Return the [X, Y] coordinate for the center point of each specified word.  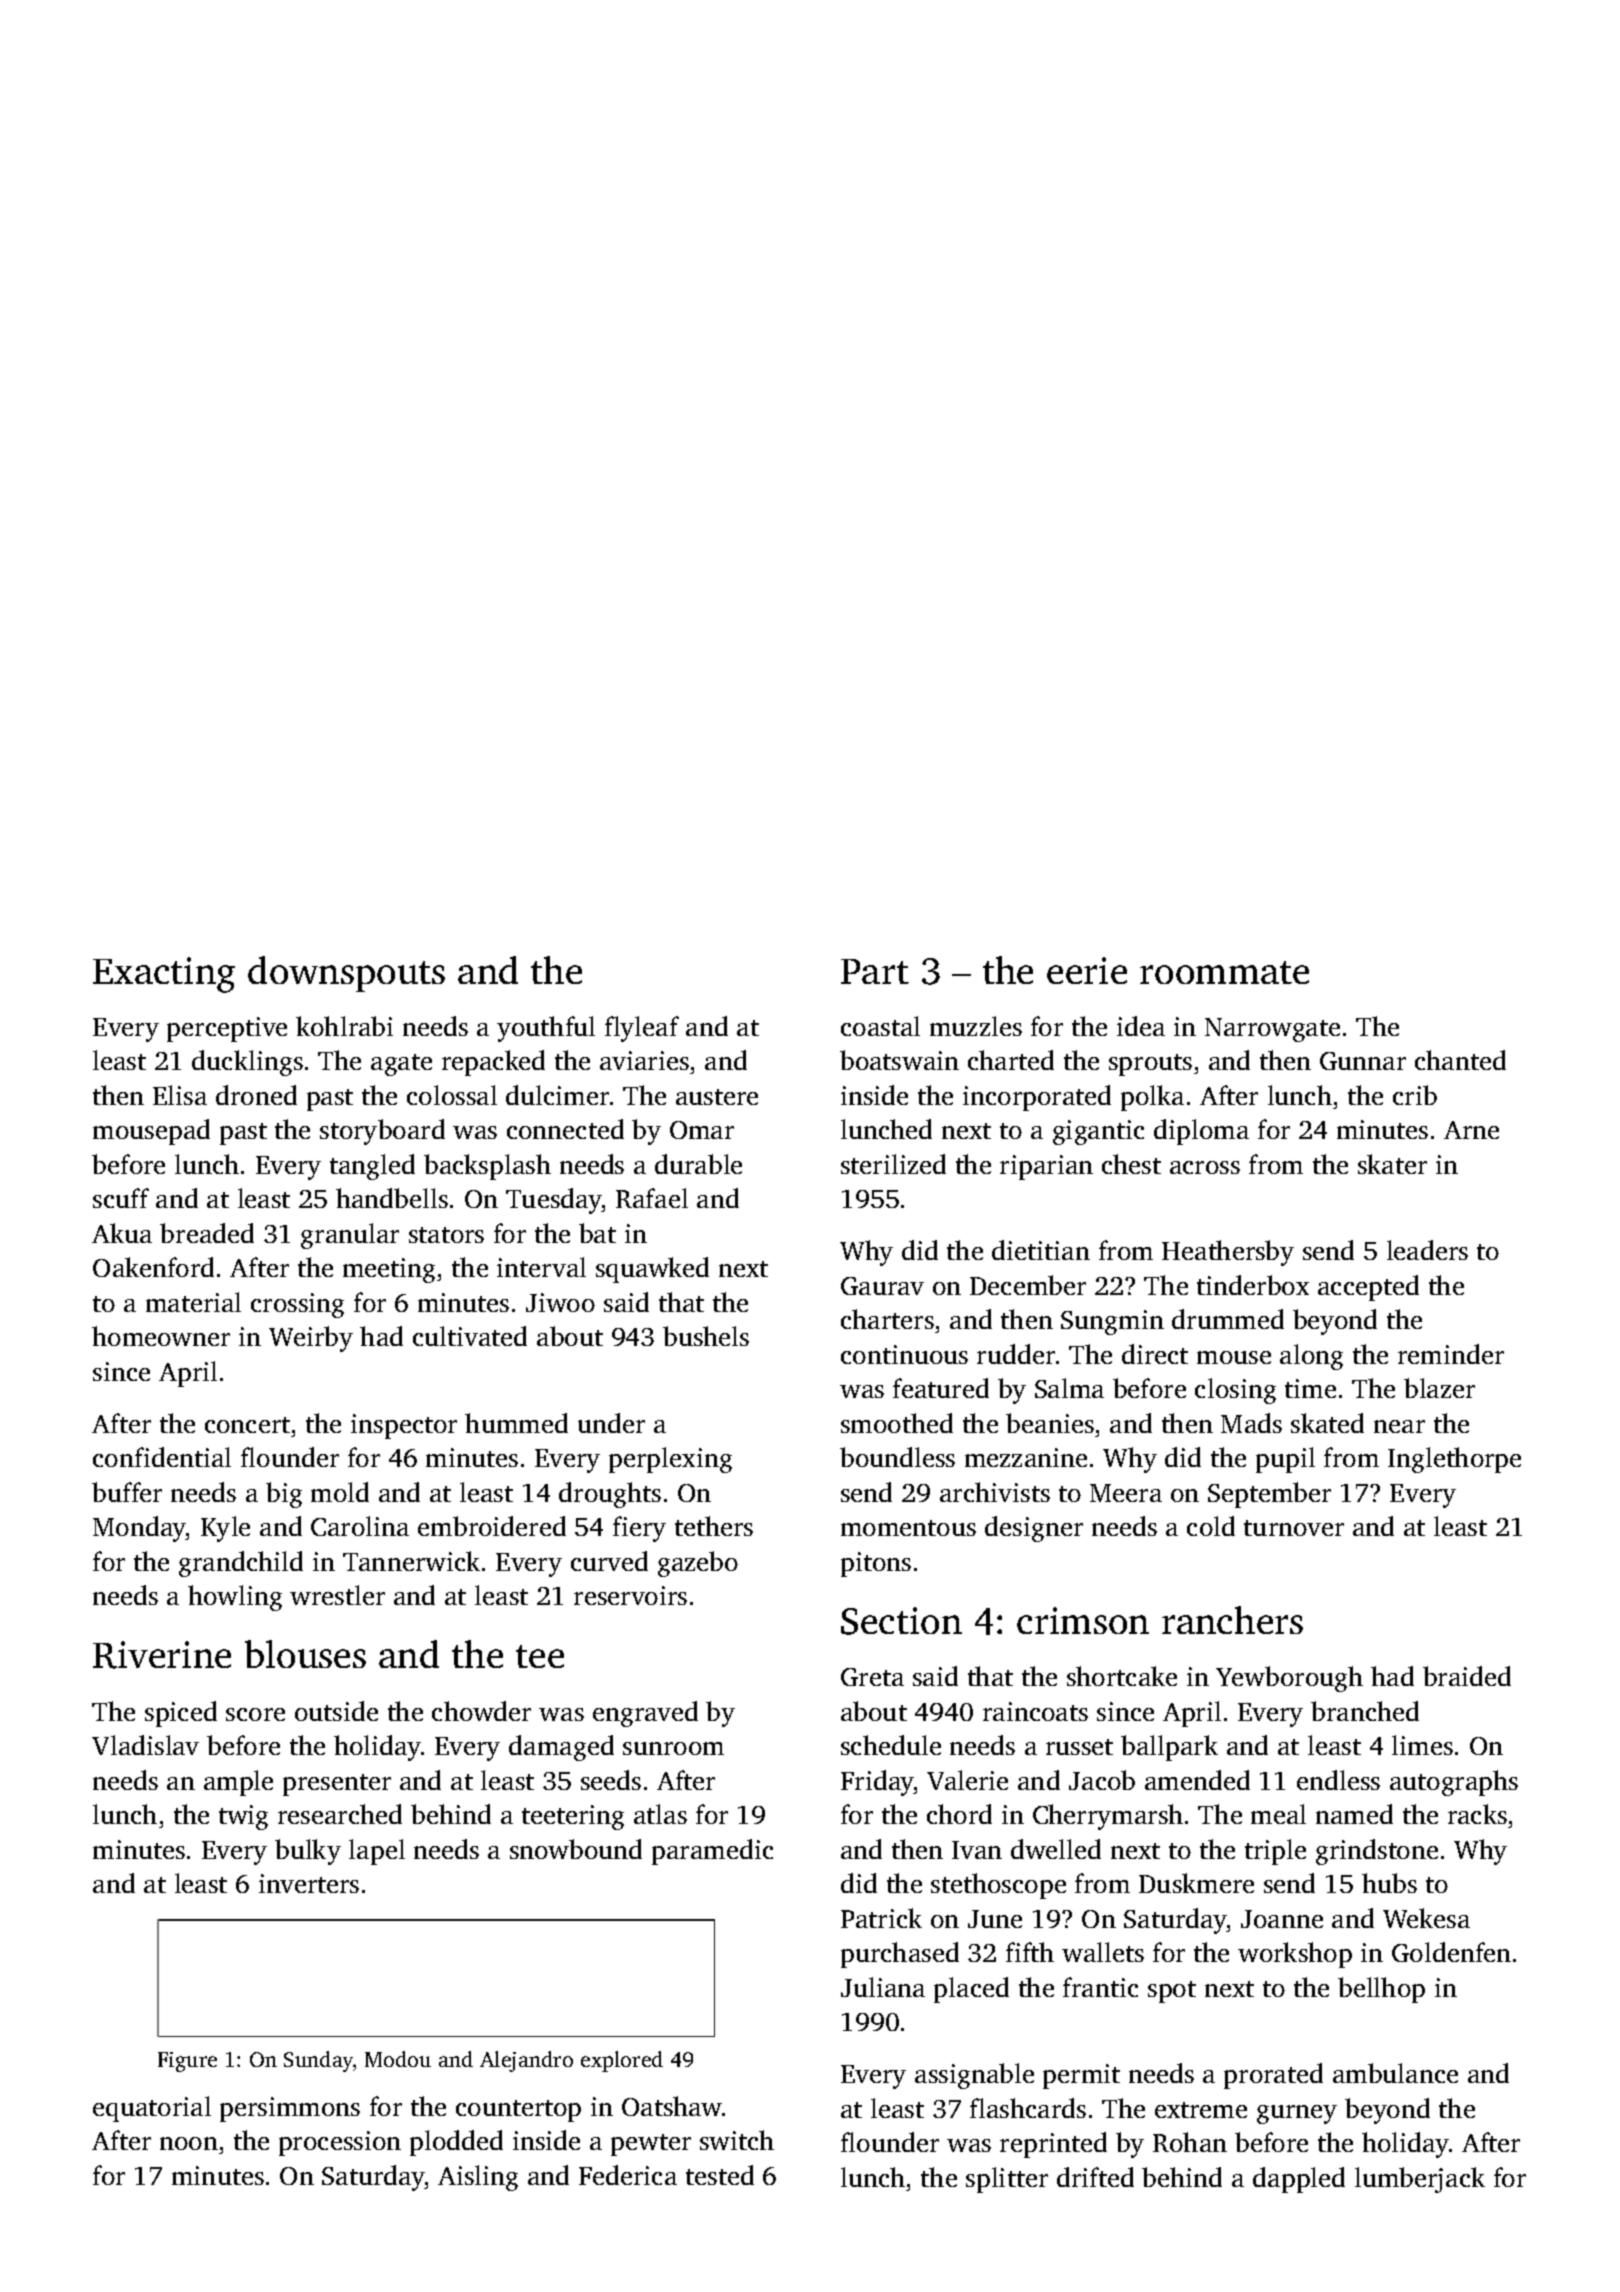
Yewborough [1289, 1679]
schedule [891, 1745]
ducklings [247, 1063]
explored [622, 2061]
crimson [1083, 1620]
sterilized [893, 1164]
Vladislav [145, 1745]
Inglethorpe [1454, 1460]
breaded [207, 1233]
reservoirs [630, 1595]
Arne [1471, 1130]
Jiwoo [560, 1302]
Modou [398, 2059]
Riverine [162, 1655]
